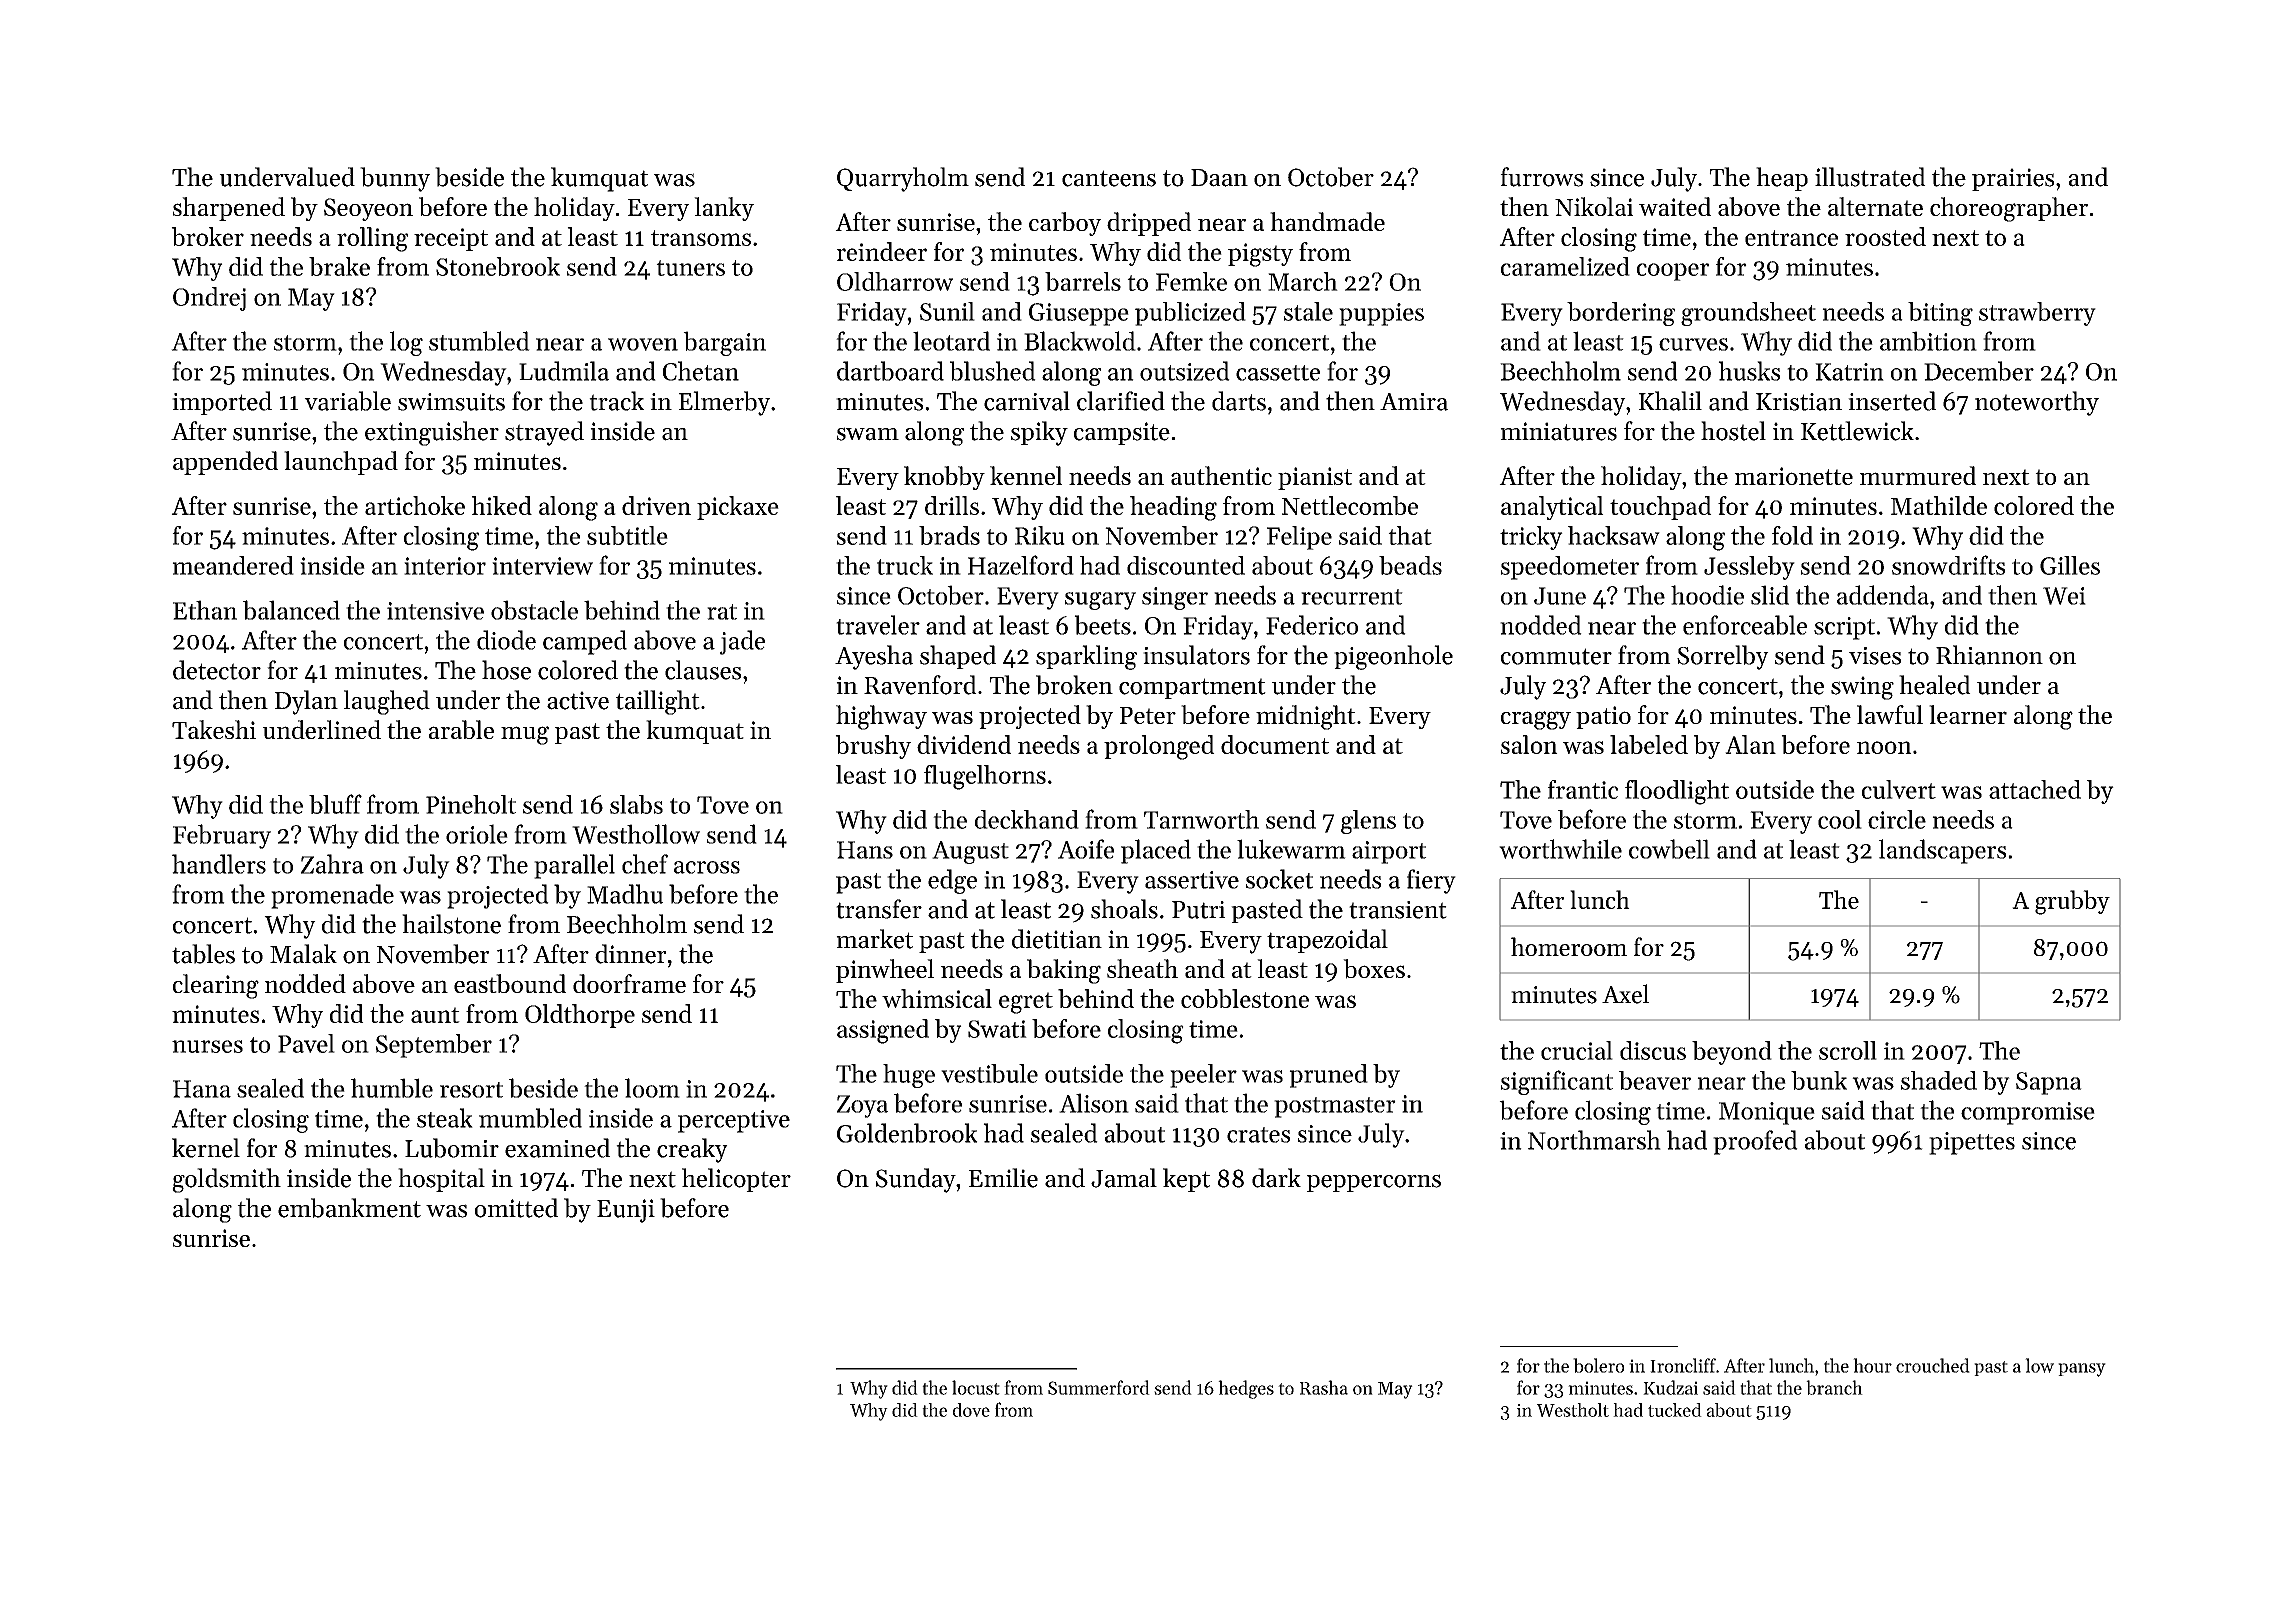 The height and width of the page is (1620, 2292). Describe the element at coordinates (2072, 902) in the page. I see `grubby` at that location.
